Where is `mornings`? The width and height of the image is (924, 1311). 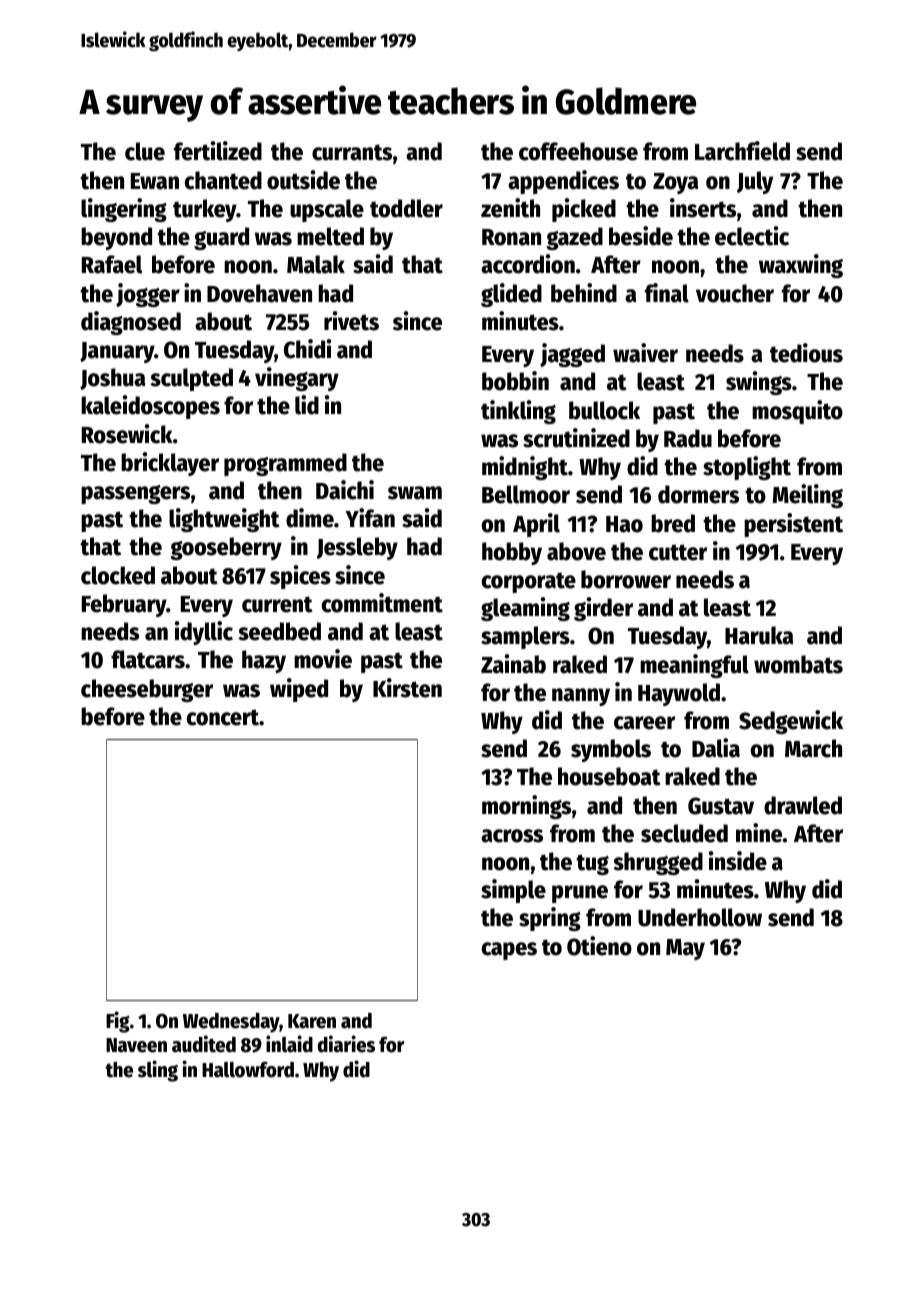 mornings is located at coordinates (526, 807).
